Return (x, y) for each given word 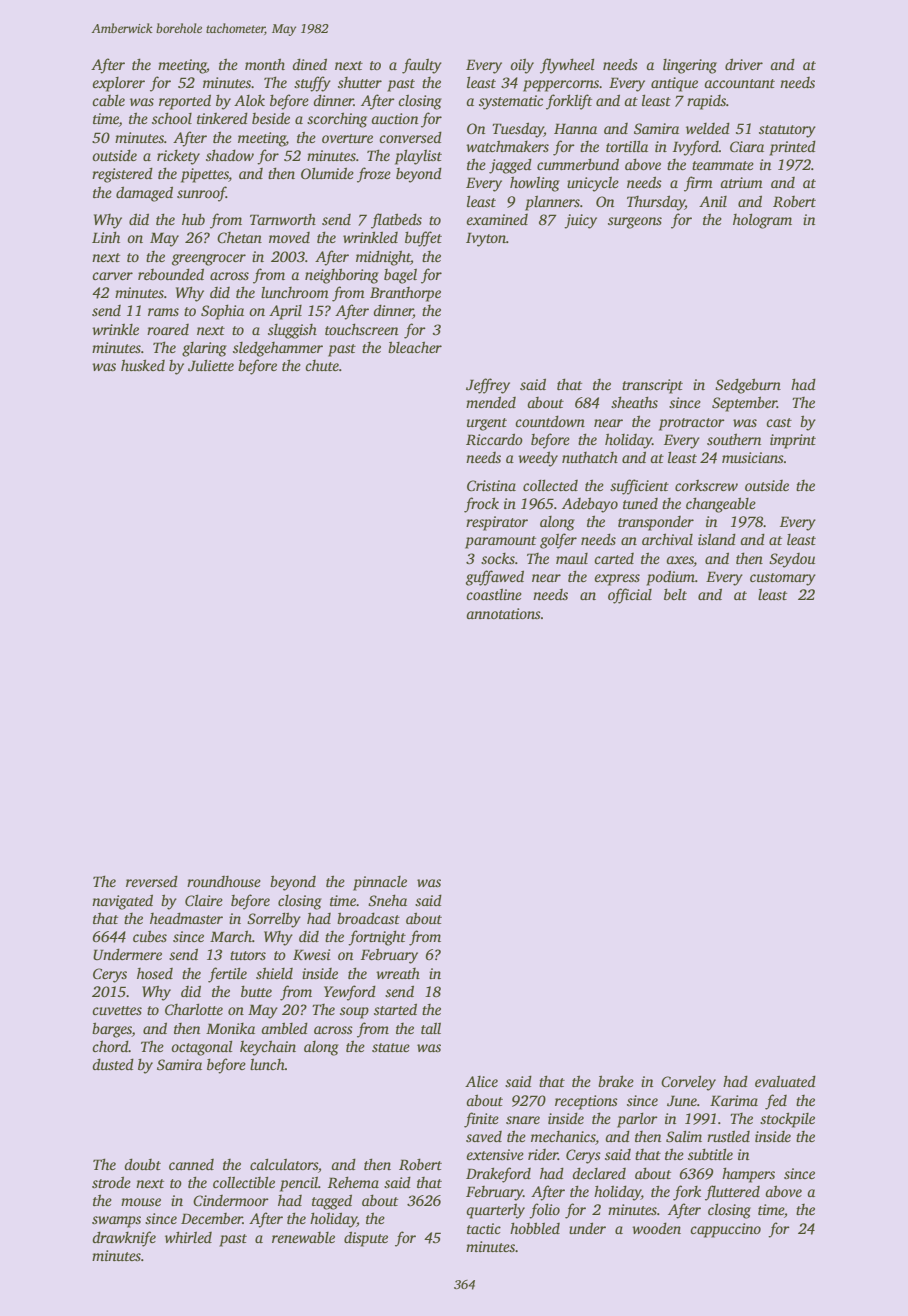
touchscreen (361, 329)
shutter (360, 82)
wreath (398, 973)
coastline (494, 594)
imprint (793, 441)
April (285, 312)
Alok (249, 100)
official (630, 596)
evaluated (785, 1081)
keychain (268, 1048)
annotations (503, 613)
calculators (284, 1164)
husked (143, 365)
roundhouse (224, 881)
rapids (706, 102)
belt (675, 594)
